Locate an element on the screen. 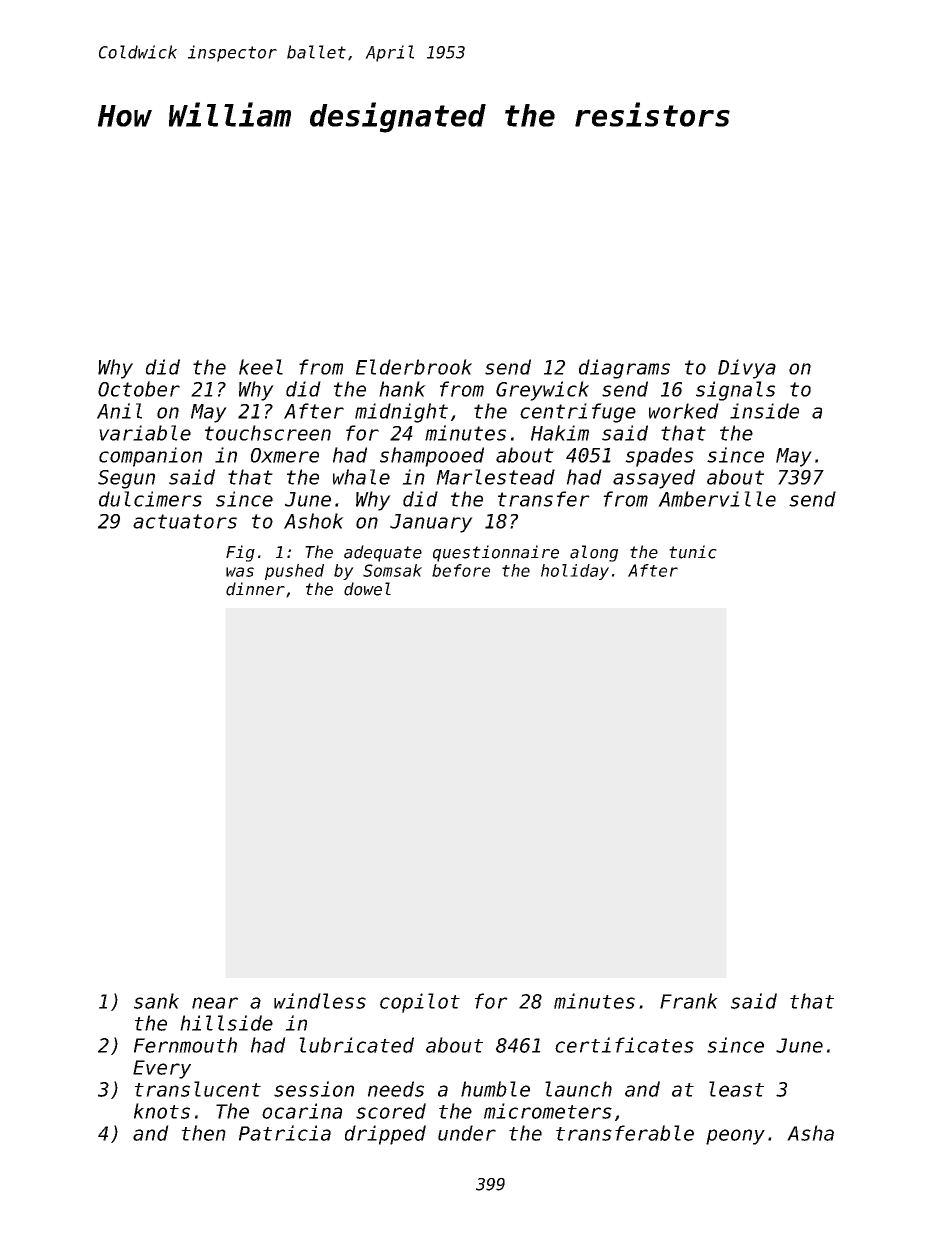 The image size is (952, 1233). Frank is located at coordinates (689, 1001).
